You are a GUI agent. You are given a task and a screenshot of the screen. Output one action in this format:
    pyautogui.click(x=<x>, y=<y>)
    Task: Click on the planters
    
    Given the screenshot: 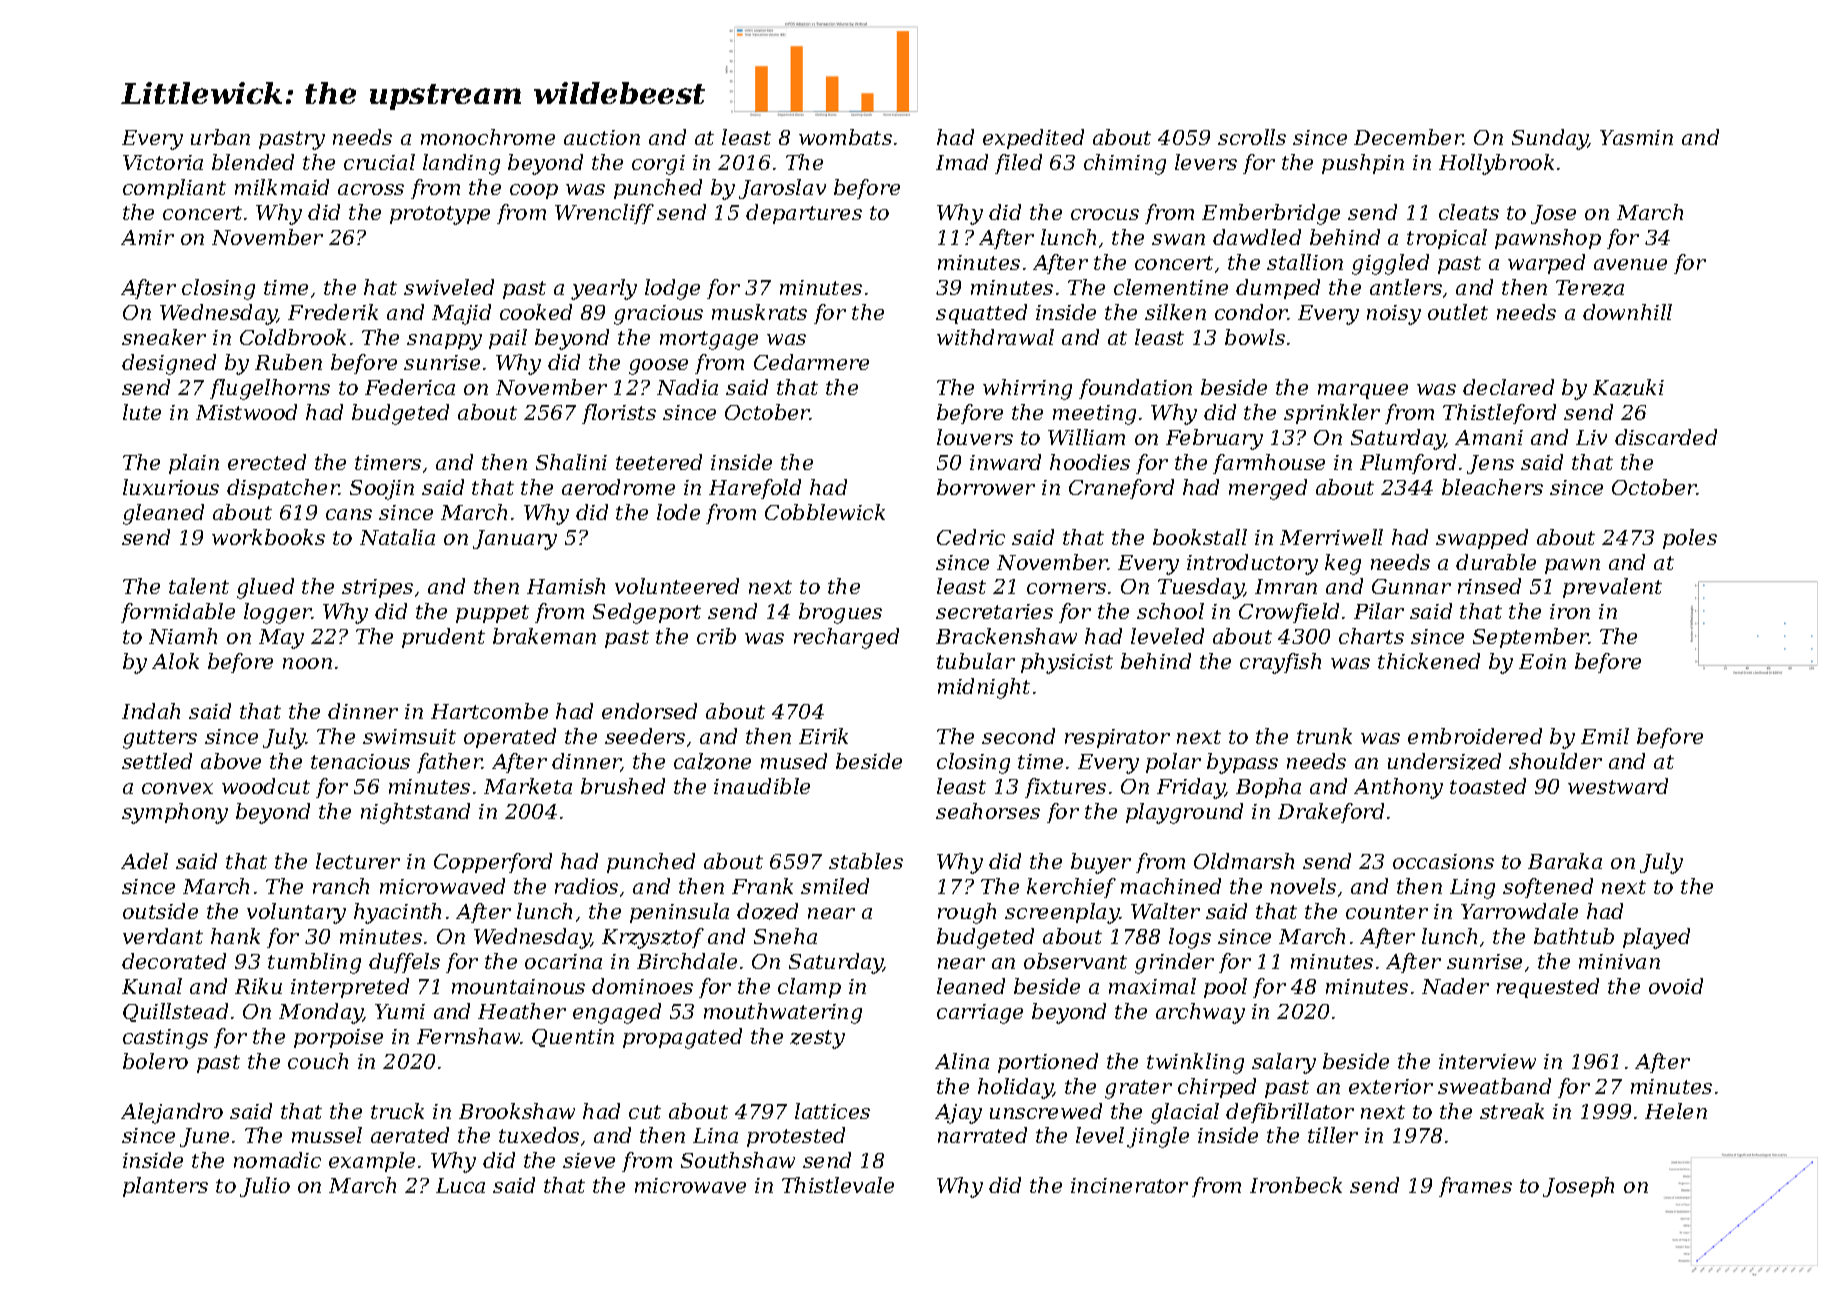 What is the action you would take?
    pyautogui.click(x=165, y=1187)
